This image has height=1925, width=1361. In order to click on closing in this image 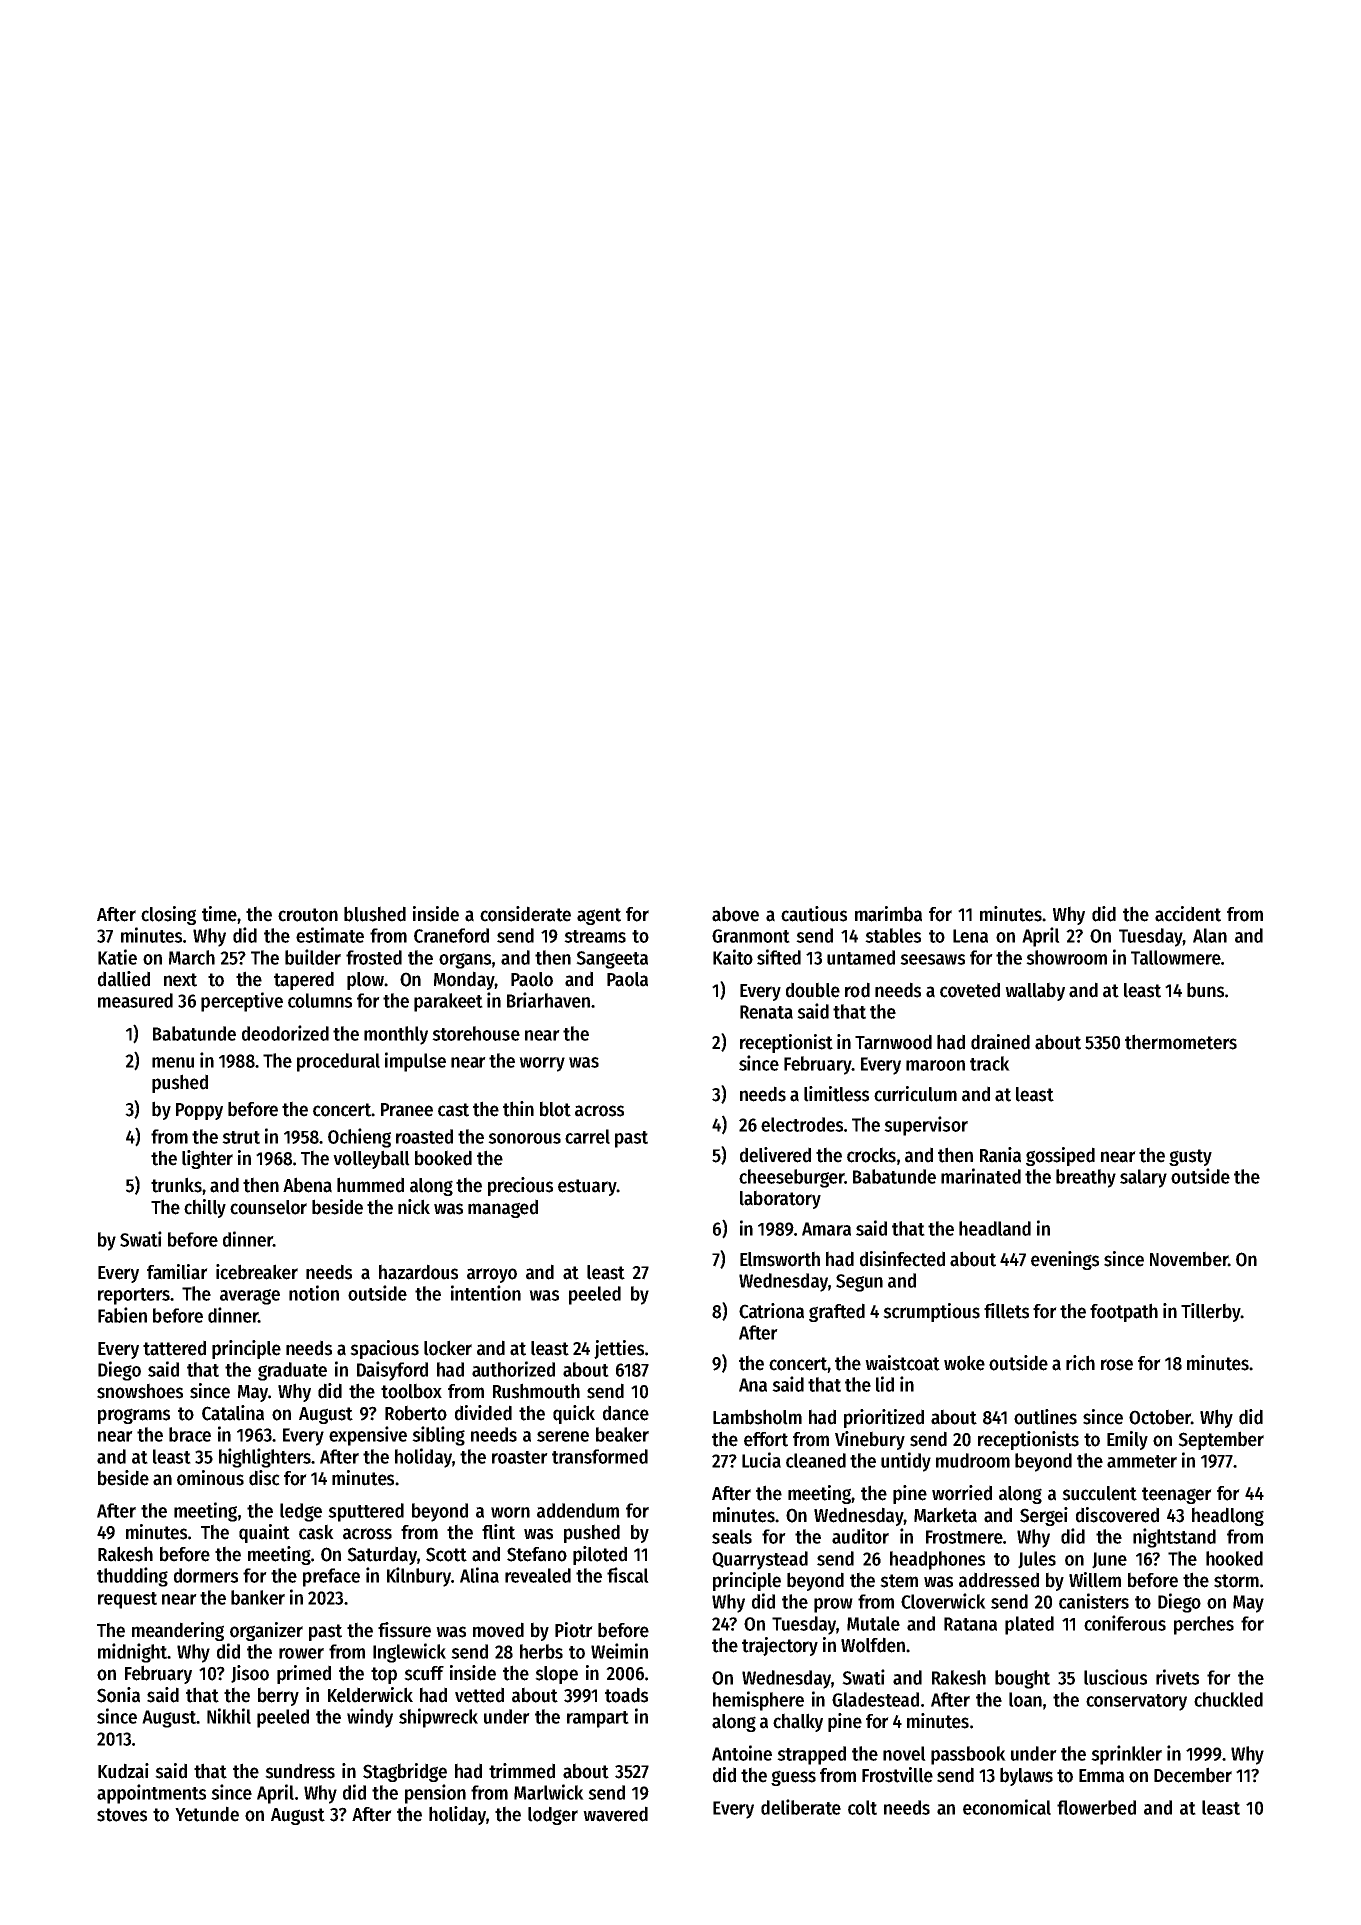, I will do `click(168, 915)`.
